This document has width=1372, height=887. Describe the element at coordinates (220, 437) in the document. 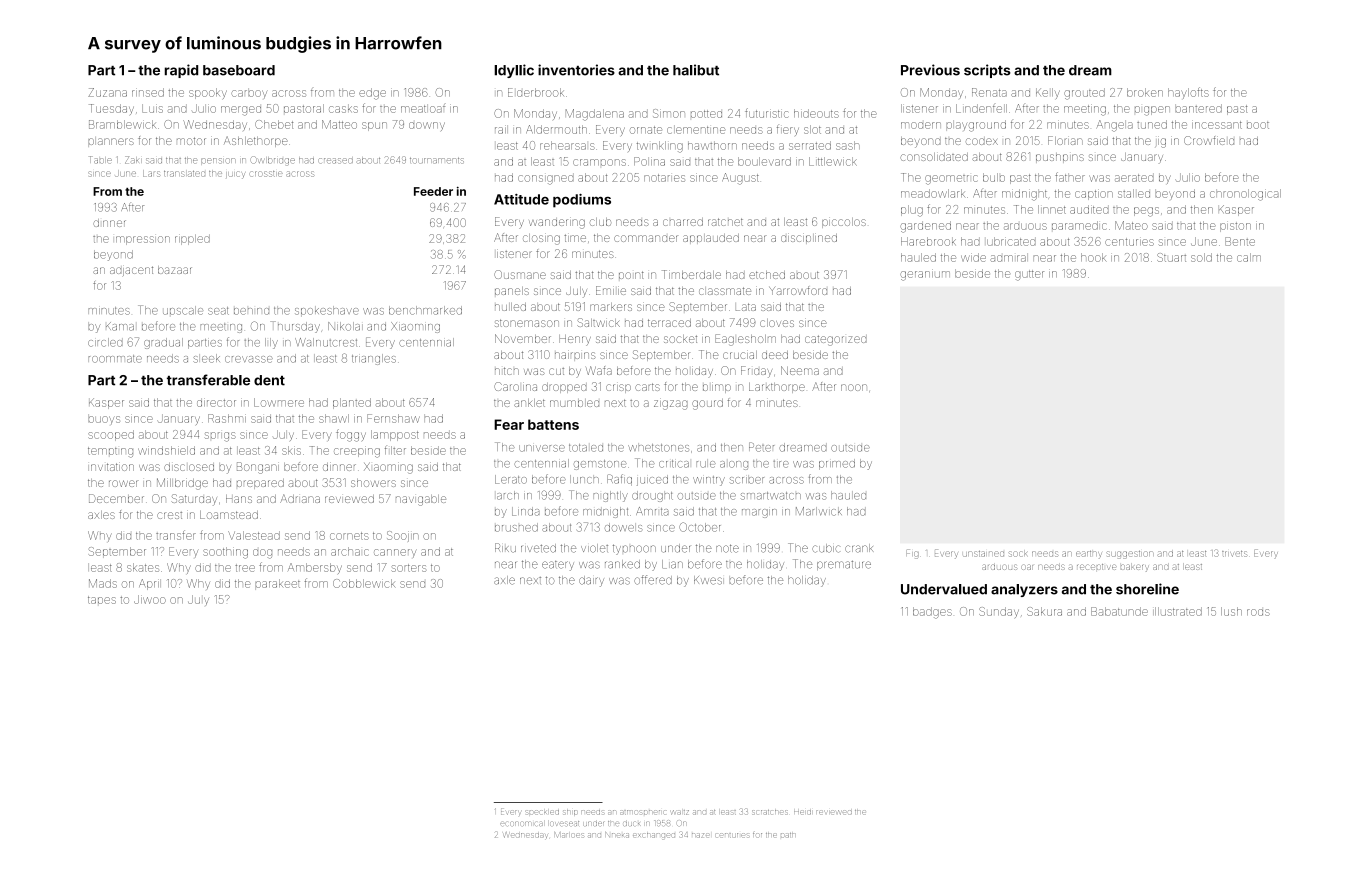

I see `sprigs` at that location.
